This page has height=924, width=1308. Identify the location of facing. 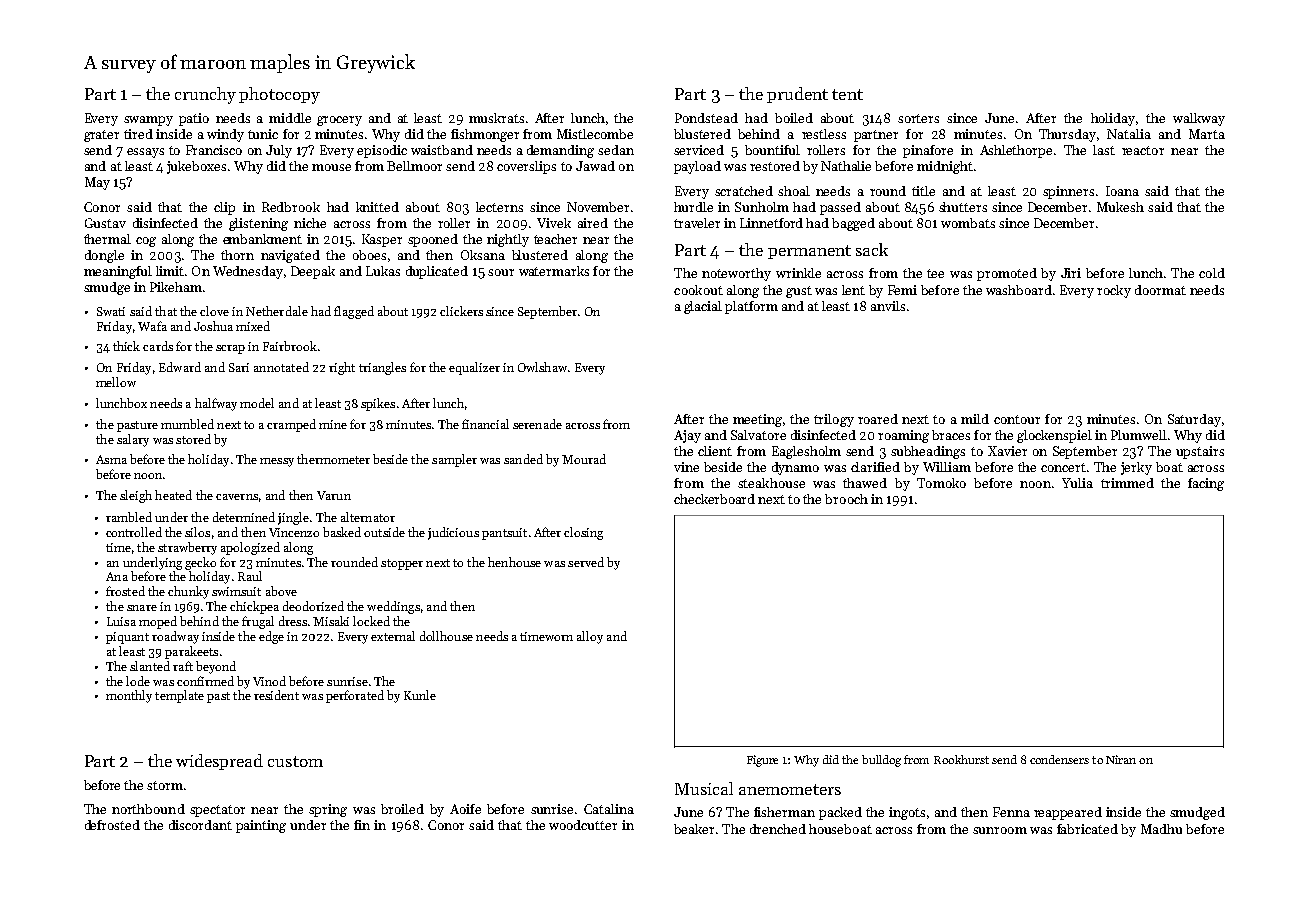
(1206, 484).
